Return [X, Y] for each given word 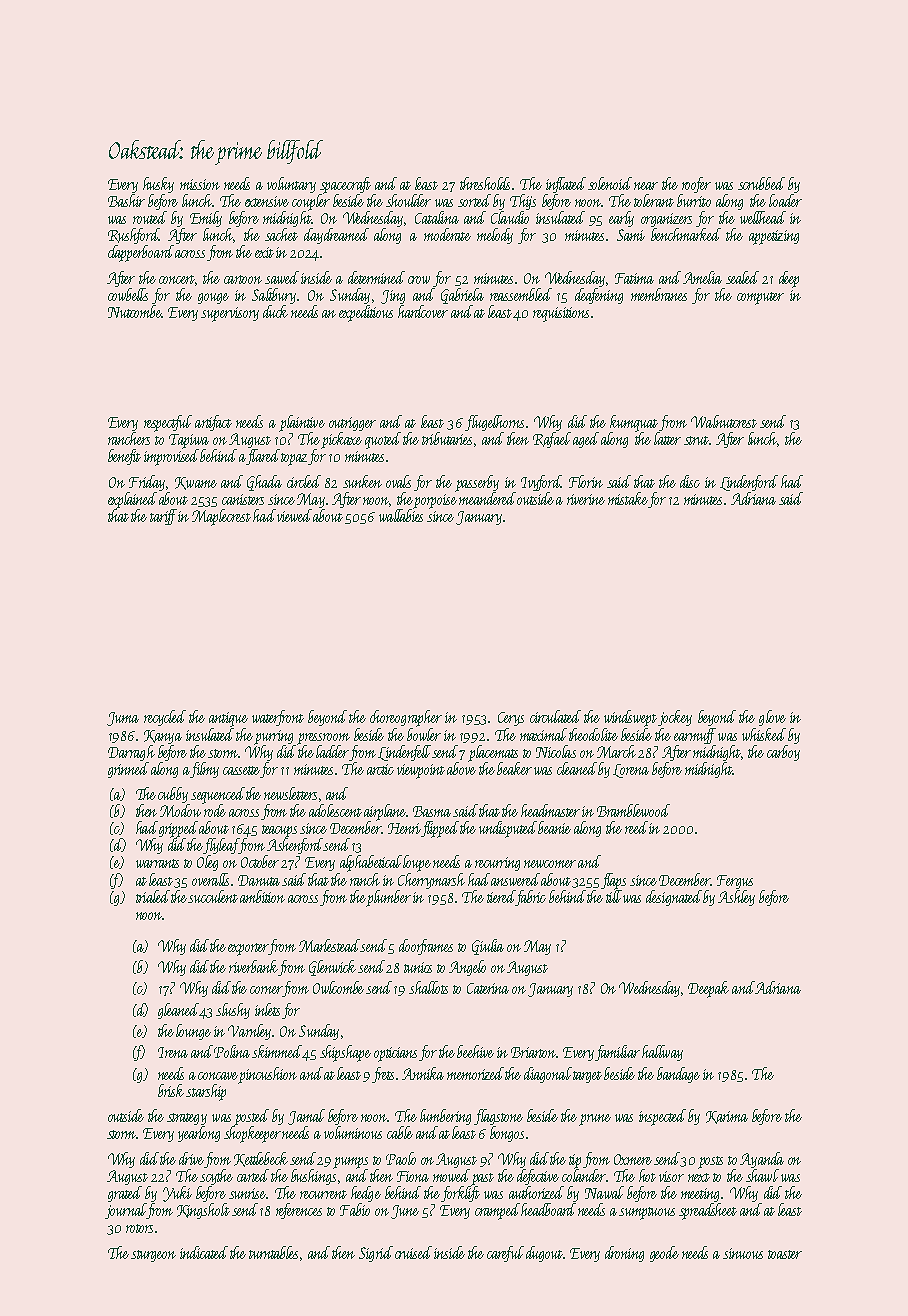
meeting [700, 1195]
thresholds [485, 183]
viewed [294, 515]
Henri [404, 828]
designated [674, 898]
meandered [487, 498]
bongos [507, 1134]
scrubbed [761, 183]
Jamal [306, 1117]
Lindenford [749, 483]
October [260, 861]
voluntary [291, 185]
